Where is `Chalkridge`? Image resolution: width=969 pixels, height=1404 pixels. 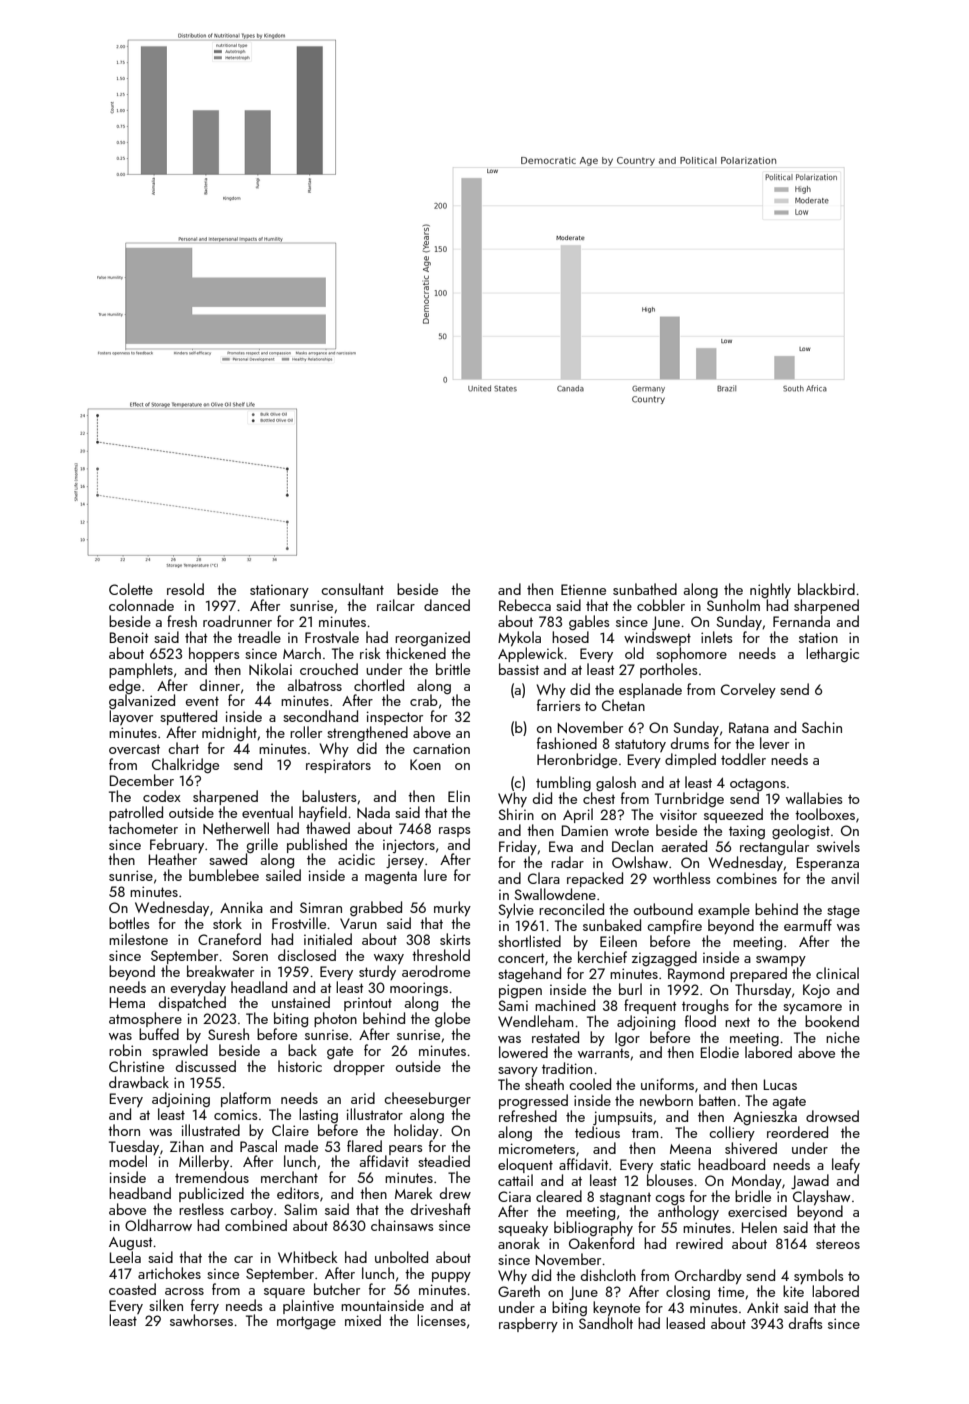 Chalkridge is located at coordinates (185, 765).
